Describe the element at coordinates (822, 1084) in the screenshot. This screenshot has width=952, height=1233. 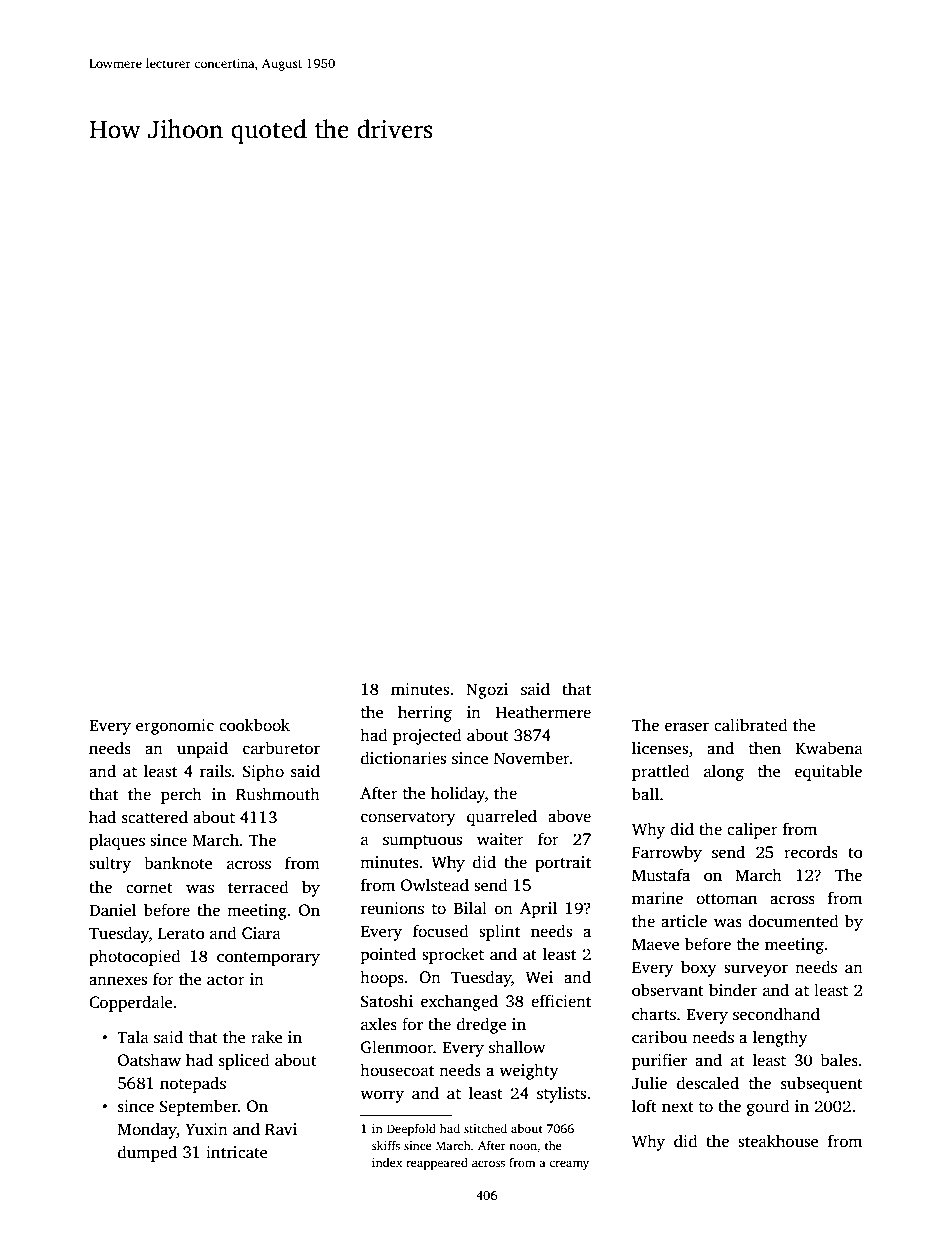
I see `subsequent` at that location.
